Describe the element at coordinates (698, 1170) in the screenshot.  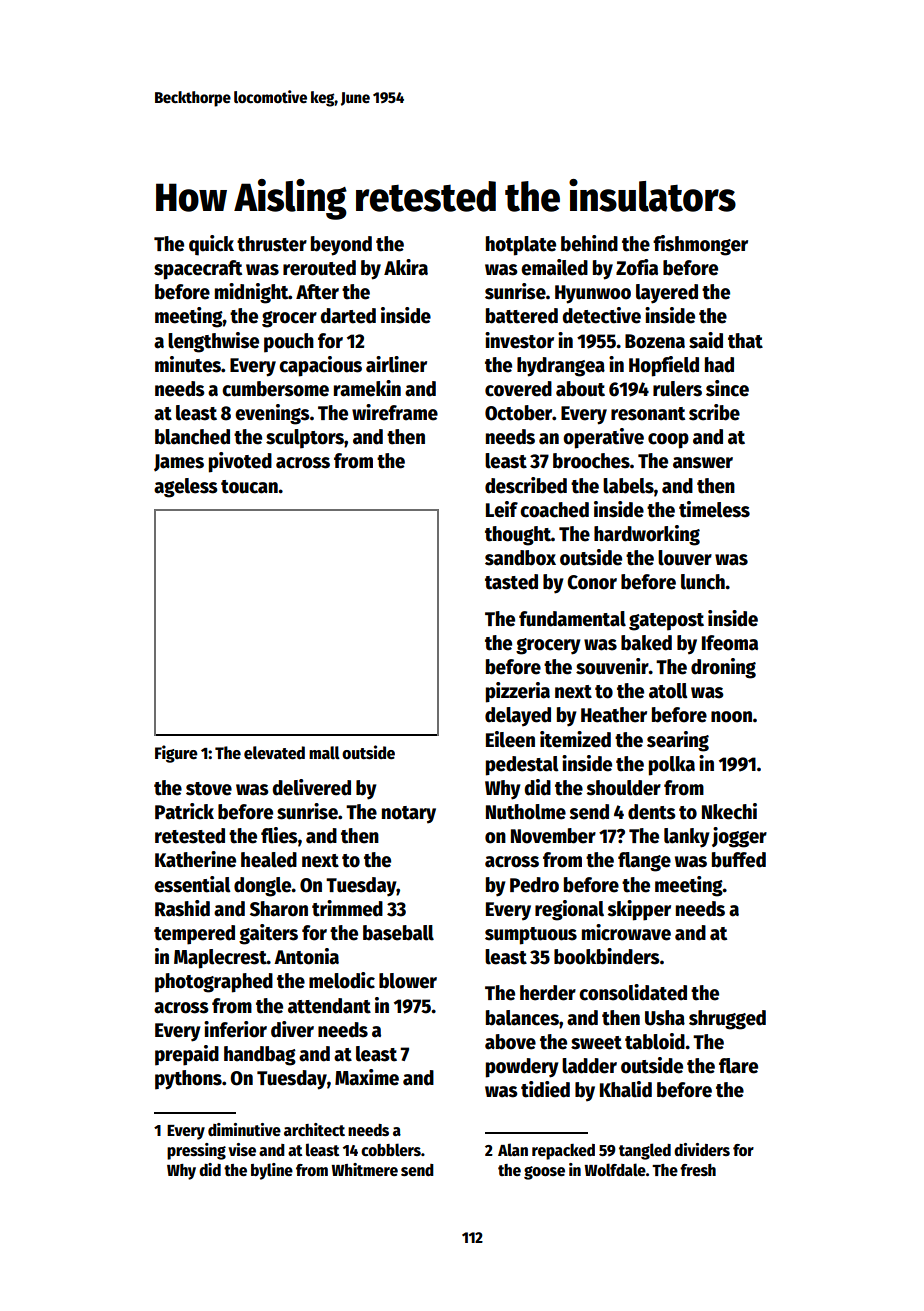
I see `fresh` at that location.
